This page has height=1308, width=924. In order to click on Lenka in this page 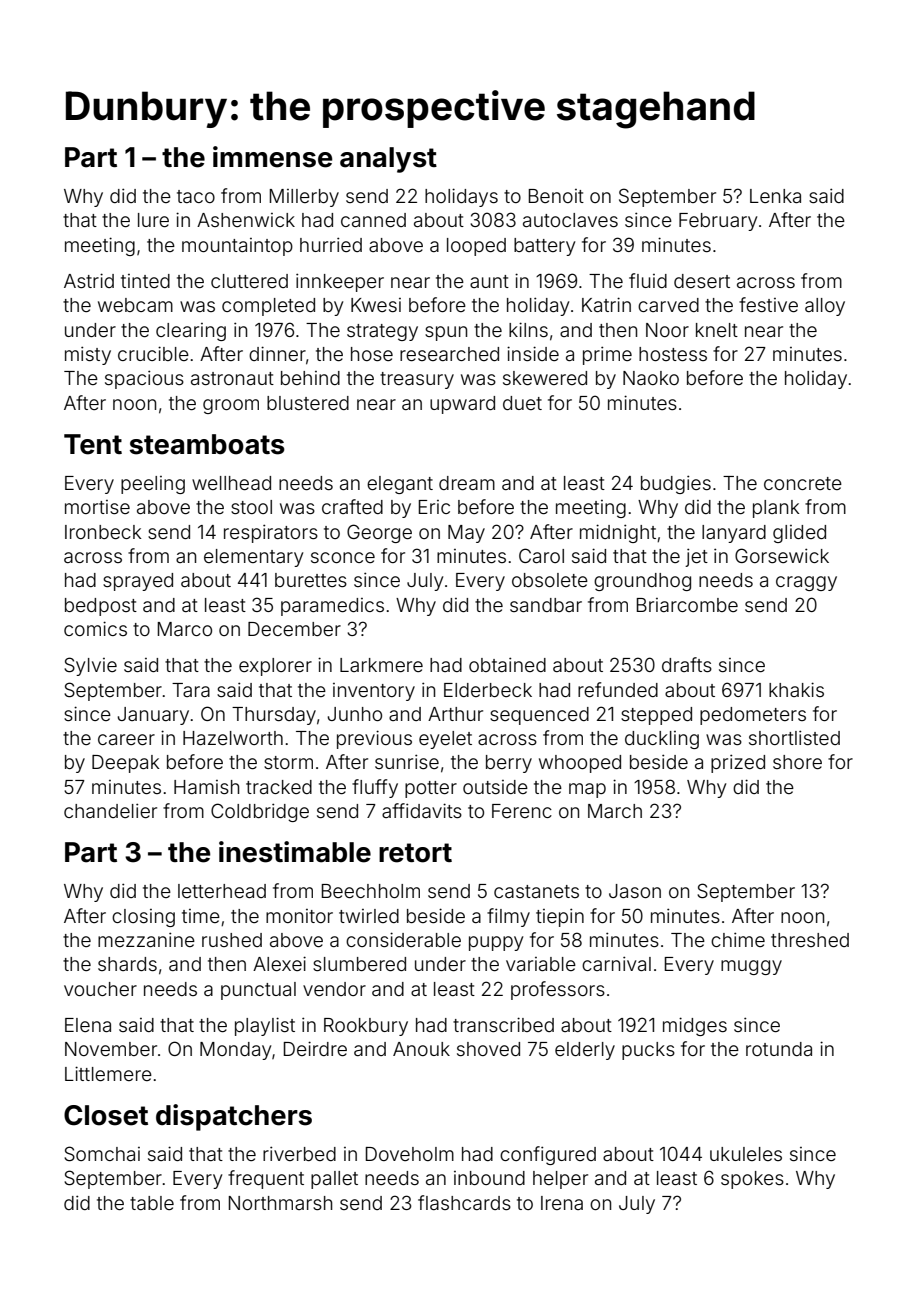, I will do `click(775, 196)`.
